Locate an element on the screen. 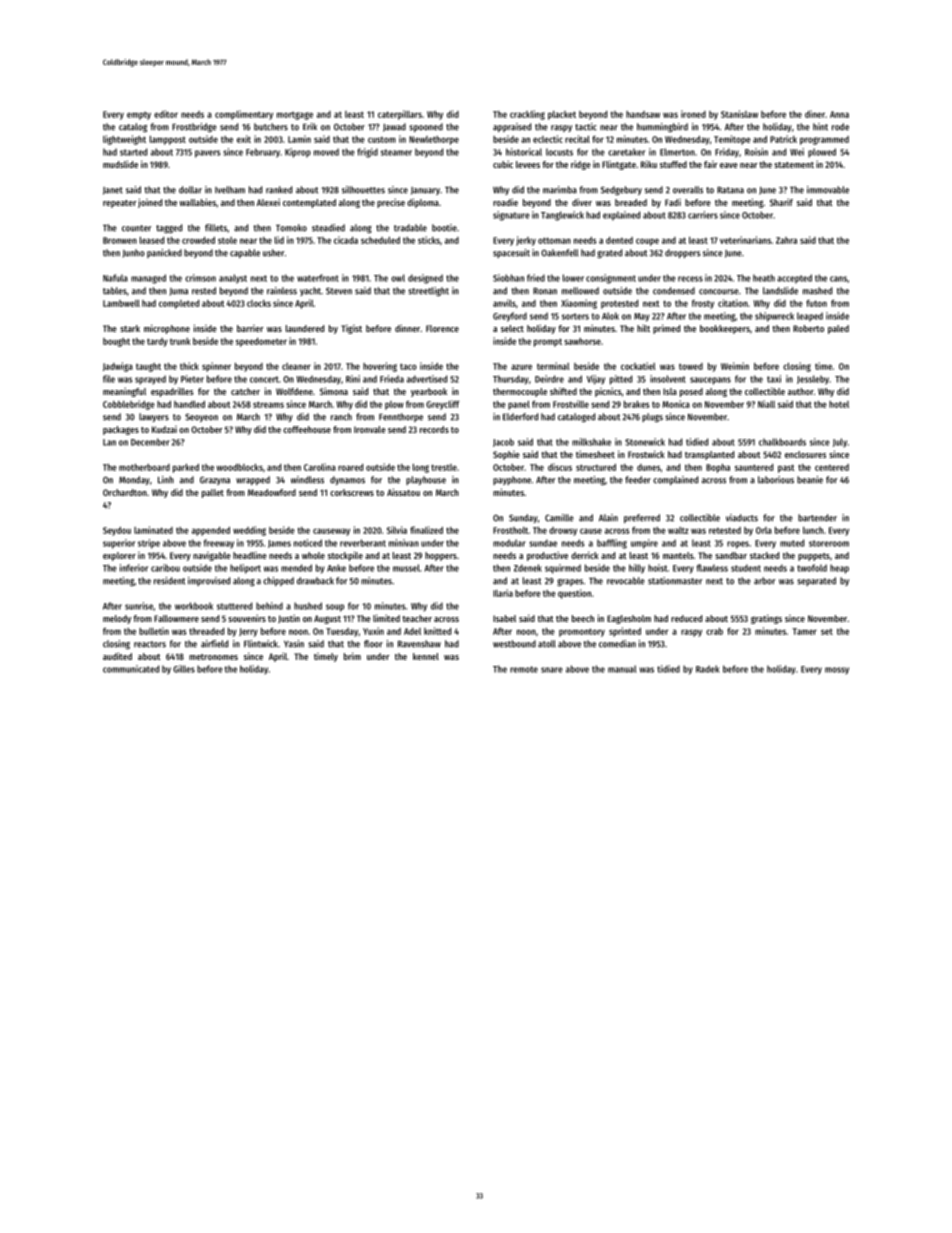 Image resolution: width=952 pixels, height=1233 pixels. Anna is located at coordinates (839, 114).
